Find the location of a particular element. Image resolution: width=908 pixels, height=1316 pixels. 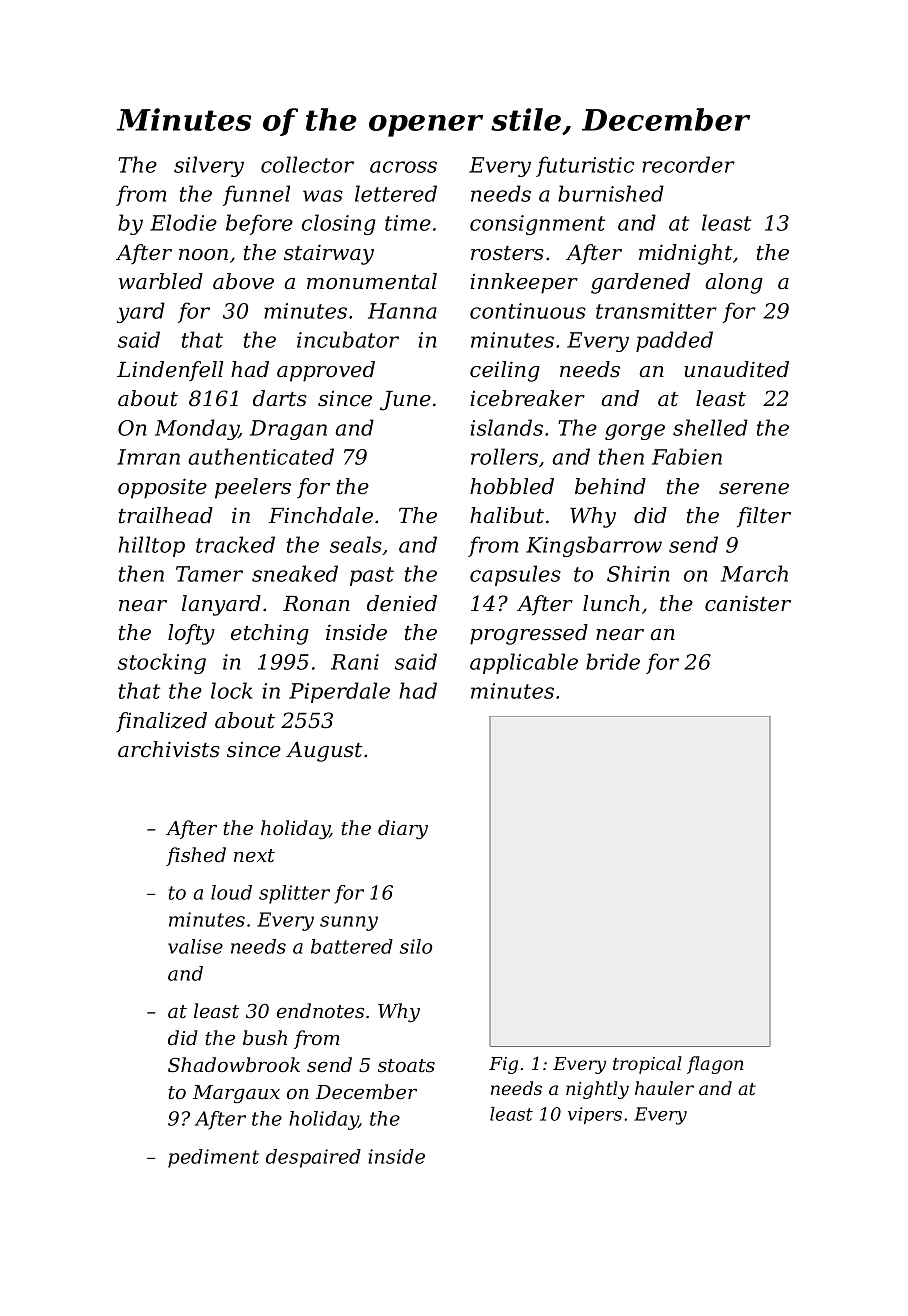

filter is located at coordinates (764, 517).
